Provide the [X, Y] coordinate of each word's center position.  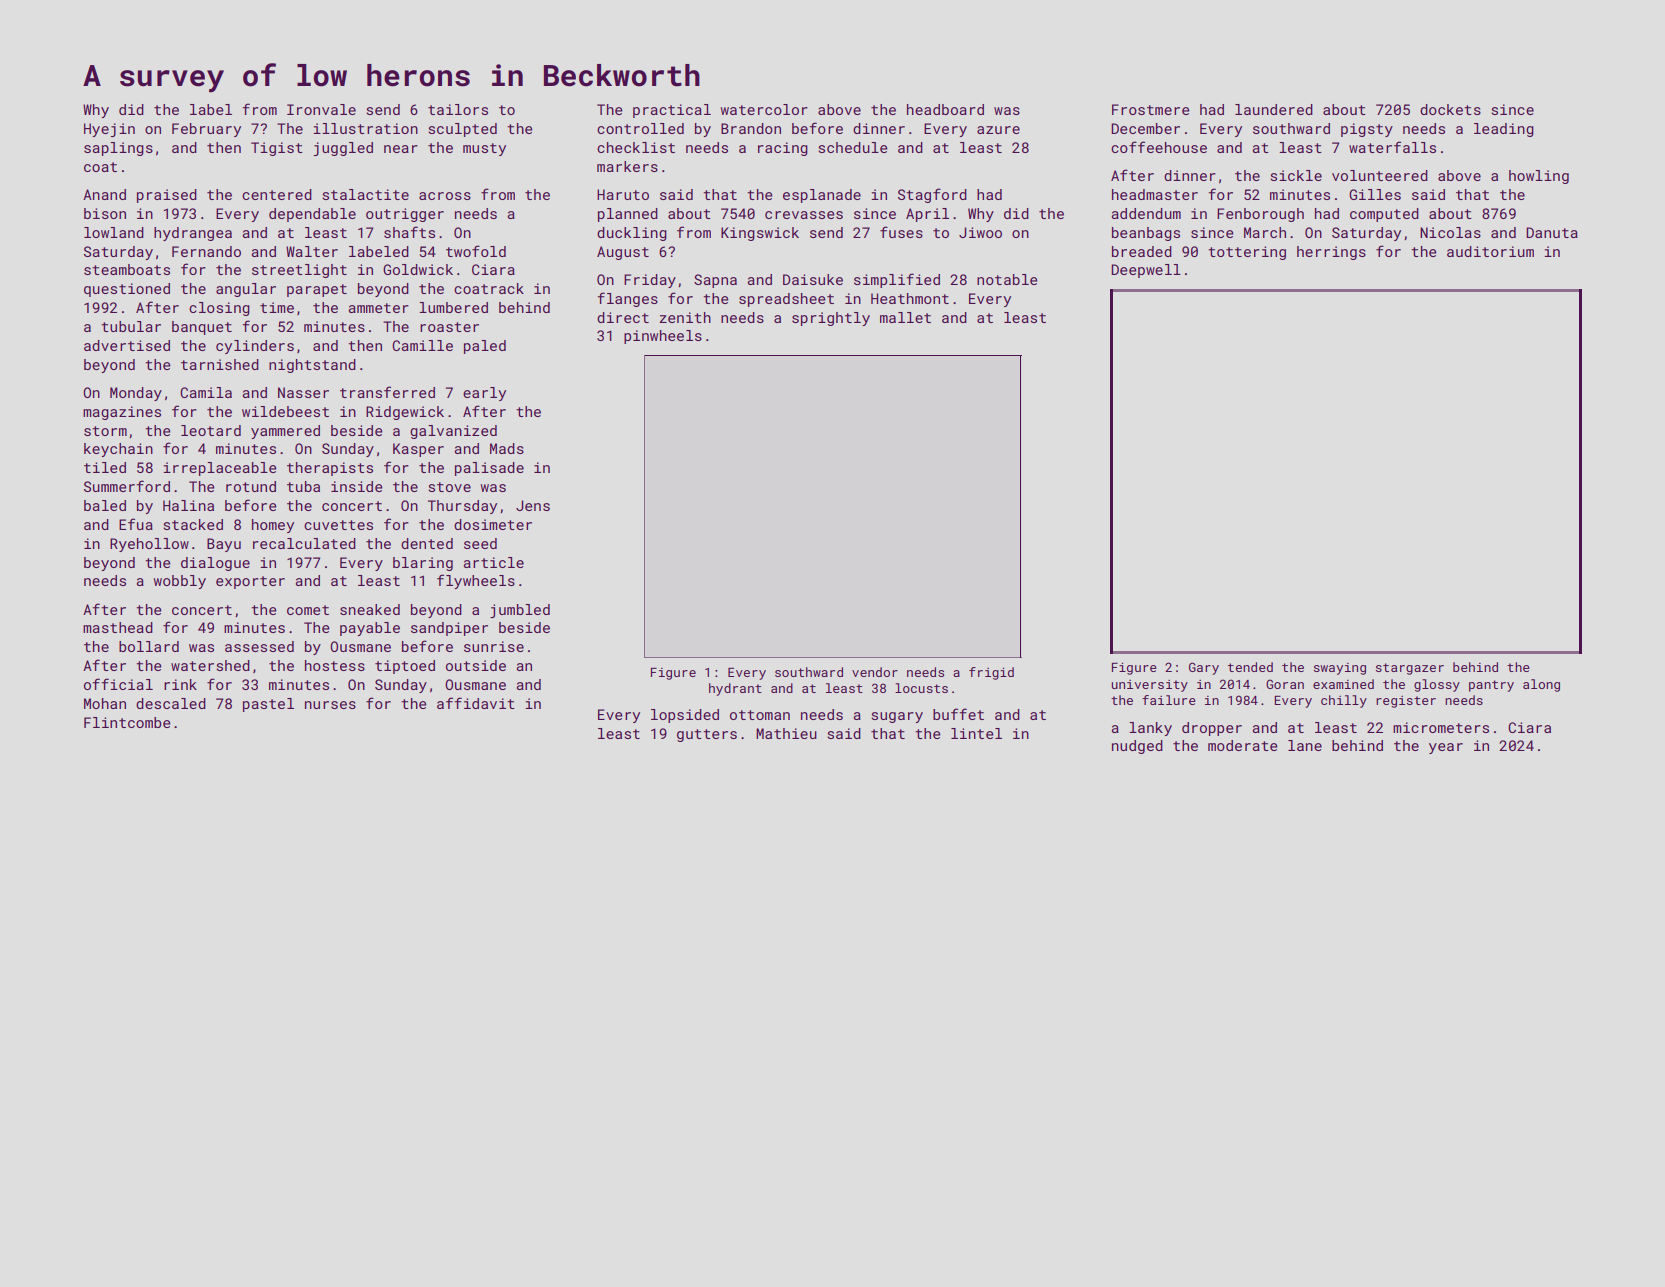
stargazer [1410, 669]
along [1541, 685]
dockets [1450, 109]
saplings [118, 149]
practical [672, 111]
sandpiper [449, 629]
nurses [330, 705]
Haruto [623, 194]
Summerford [127, 486]
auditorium [1490, 251]
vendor [875, 672]
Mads [507, 448]
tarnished [220, 364]
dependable [312, 215]
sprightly [831, 319]
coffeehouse [1159, 147]
